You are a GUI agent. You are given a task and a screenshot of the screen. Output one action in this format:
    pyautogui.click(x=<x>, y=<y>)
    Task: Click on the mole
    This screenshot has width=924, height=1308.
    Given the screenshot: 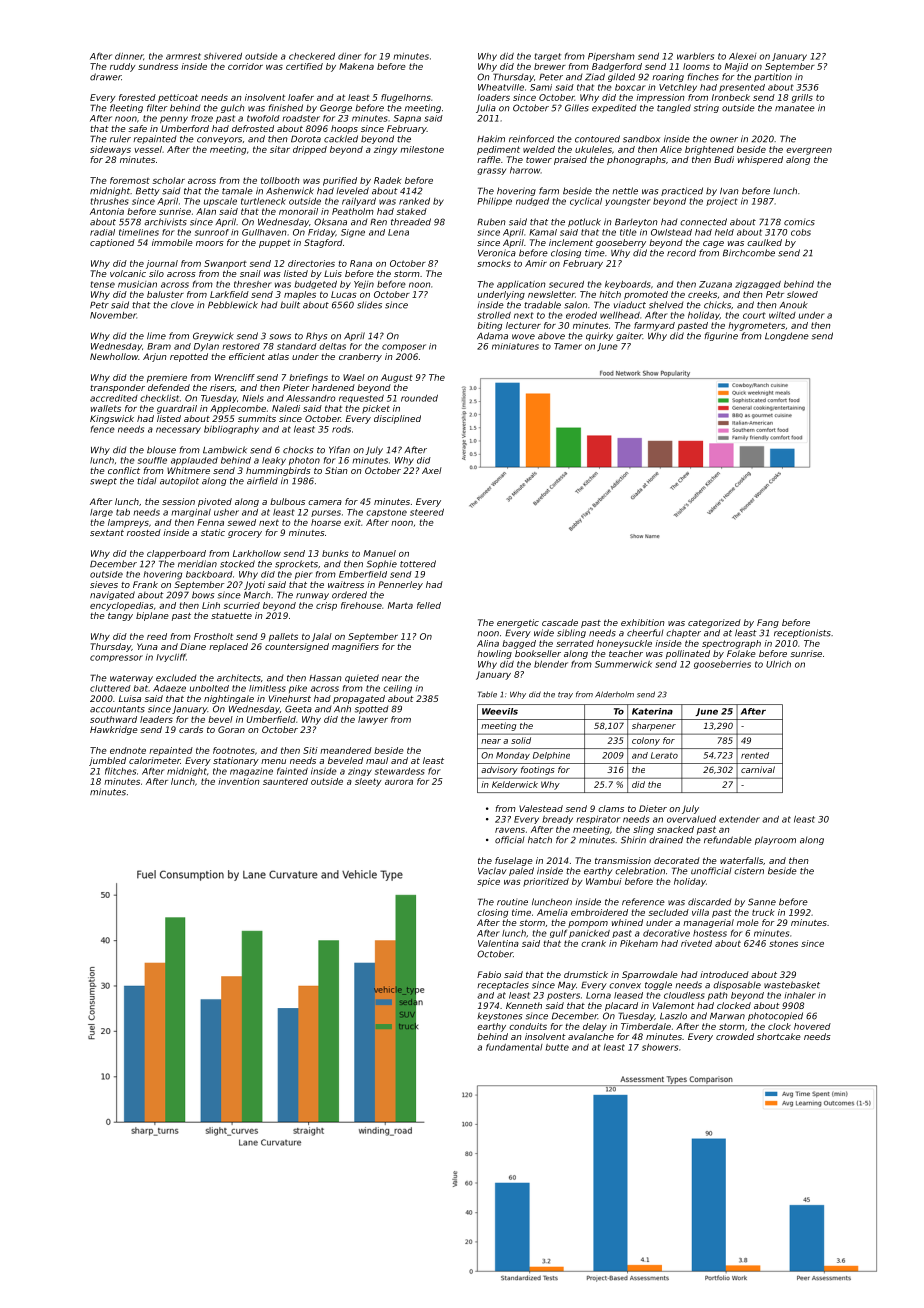 What is the action you would take?
    pyautogui.click(x=748, y=922)
